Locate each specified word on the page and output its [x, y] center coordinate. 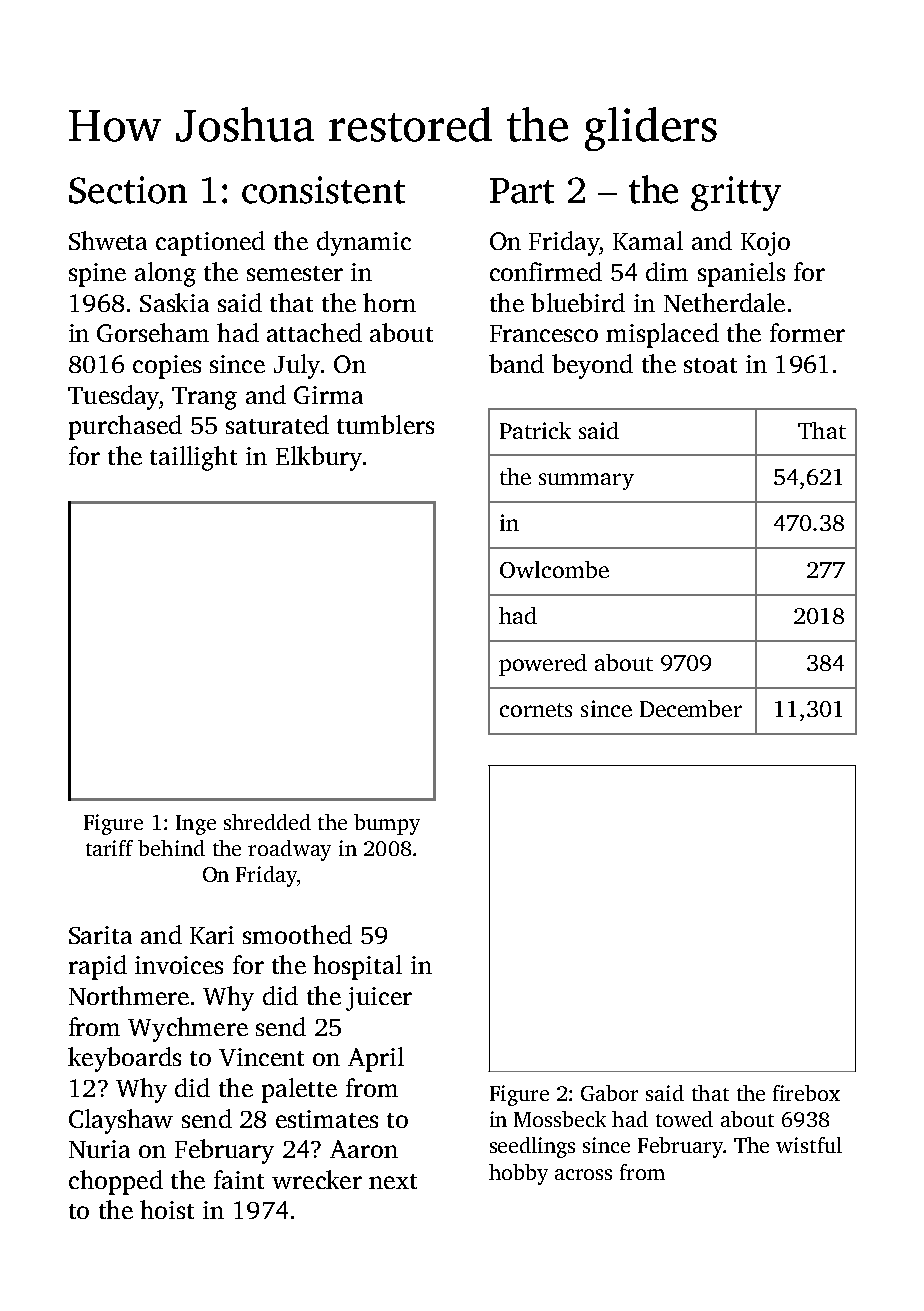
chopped [116, 1182]
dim [667, 271]
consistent [323, 190]
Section [128, 190]
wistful [809, 1145]
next [393, 1181]
